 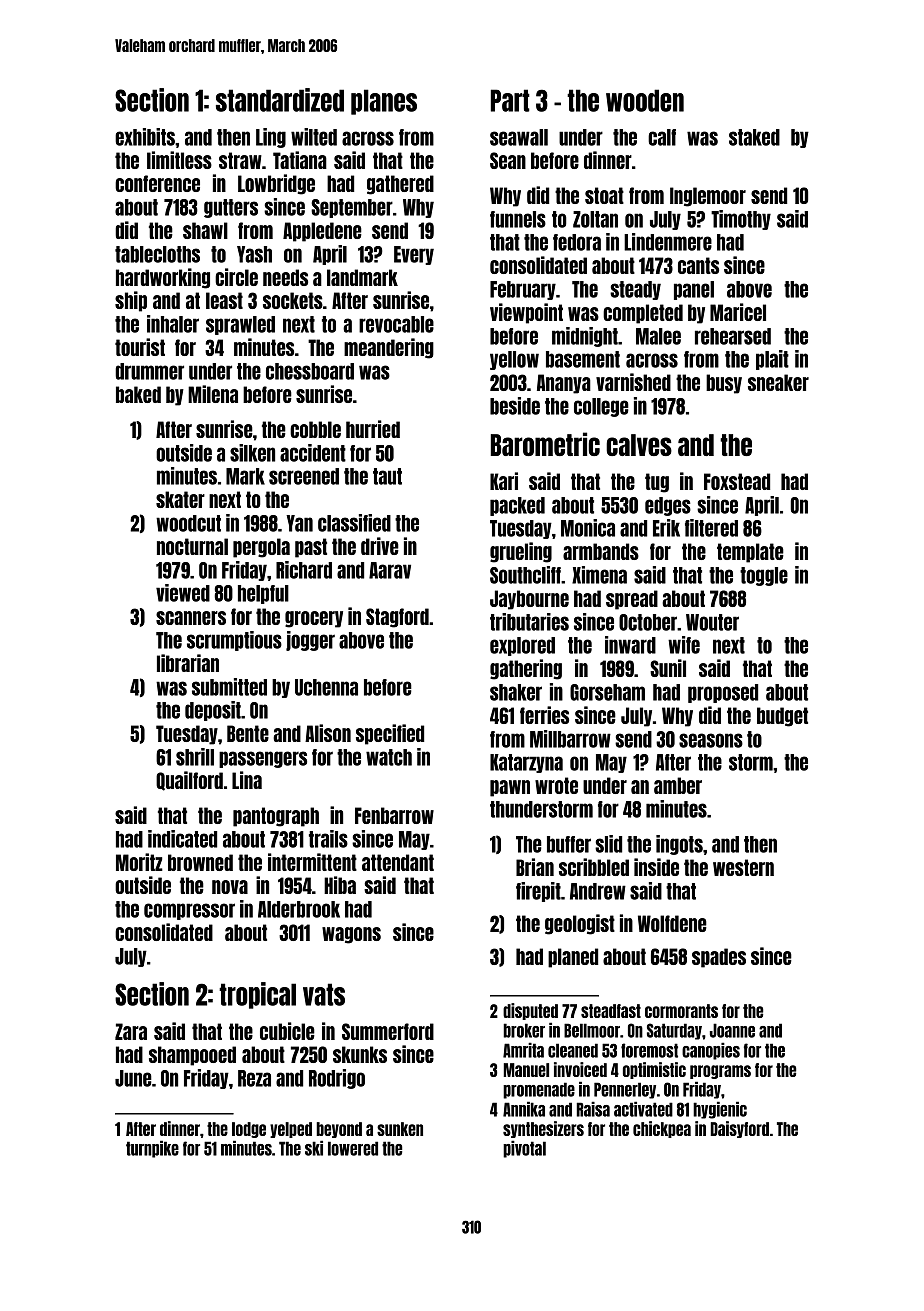 I want to click on beside, so click(x=515, y=406).
